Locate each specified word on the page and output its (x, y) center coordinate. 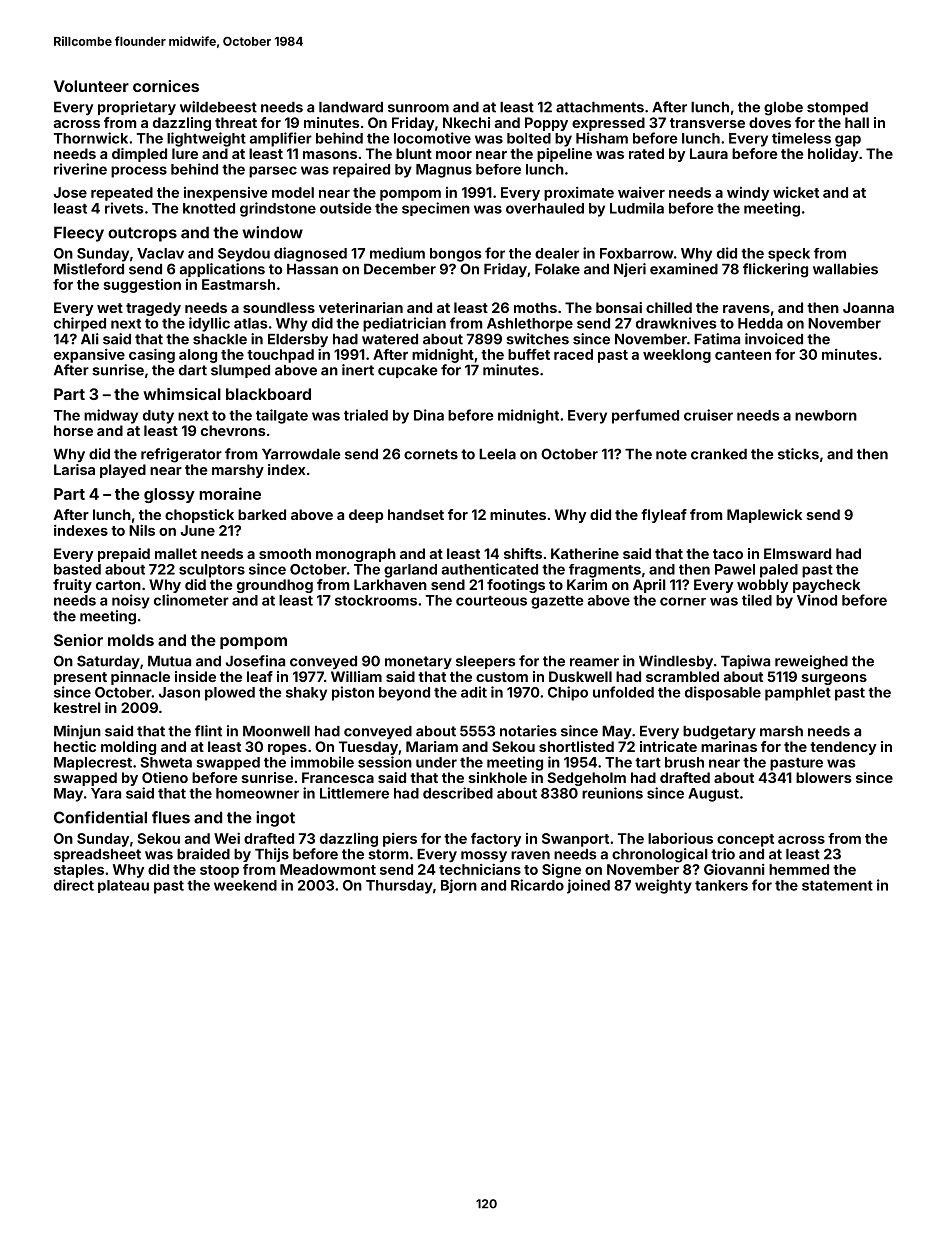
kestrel (77, 707)
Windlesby (676, 662)
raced (573, 354)
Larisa (74, 469)
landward (351, 107)
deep (366, 516)
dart (193, 370)
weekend (245, 885)
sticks (798, 454)
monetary (418, 662)
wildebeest (218, 107)
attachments (600, 107)
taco (728, 554)
